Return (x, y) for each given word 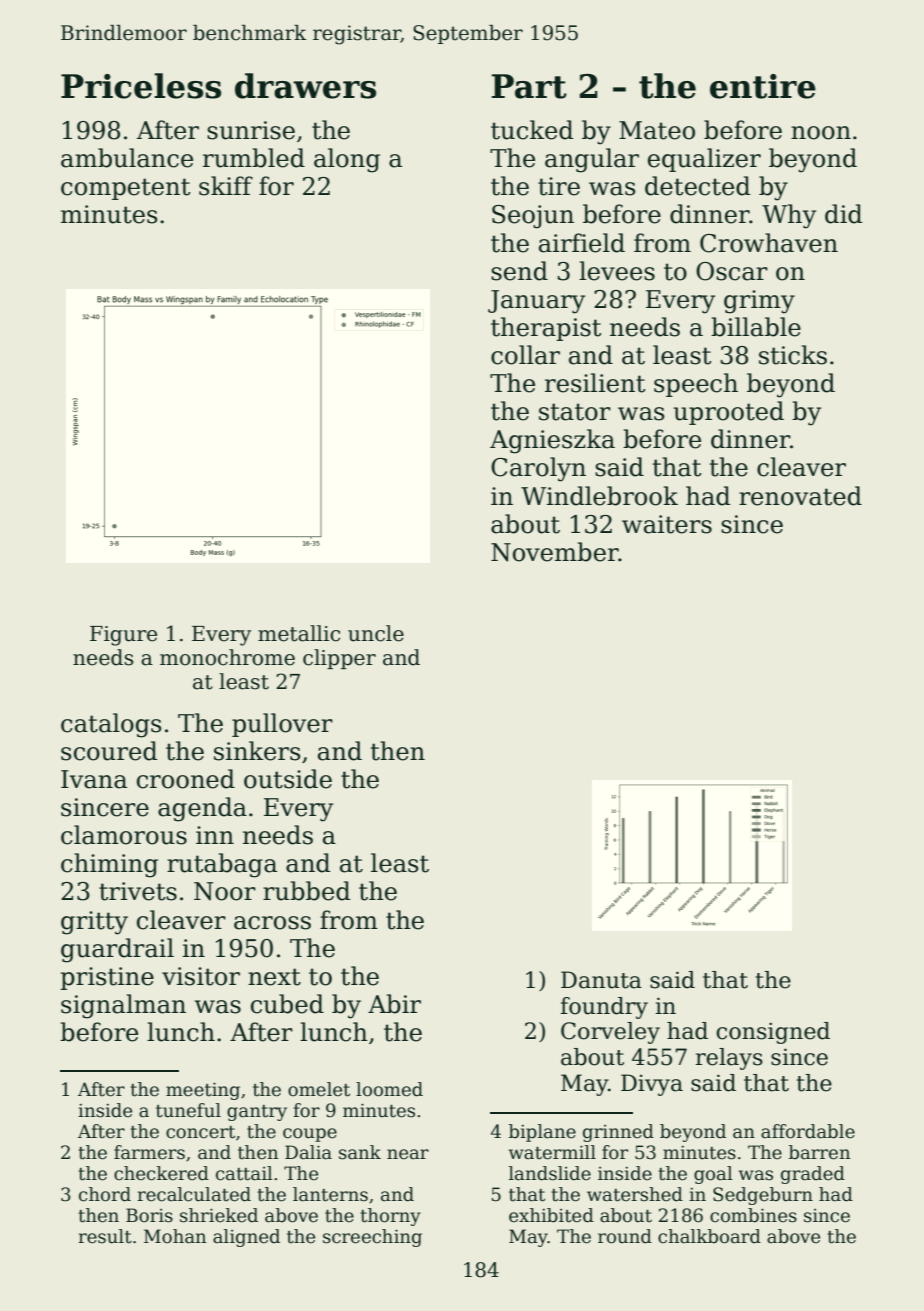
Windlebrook (599, 496)
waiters (667, 524)
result (105, 1236)
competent (125, 189)
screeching (372, 1238)
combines (753, 1215)
